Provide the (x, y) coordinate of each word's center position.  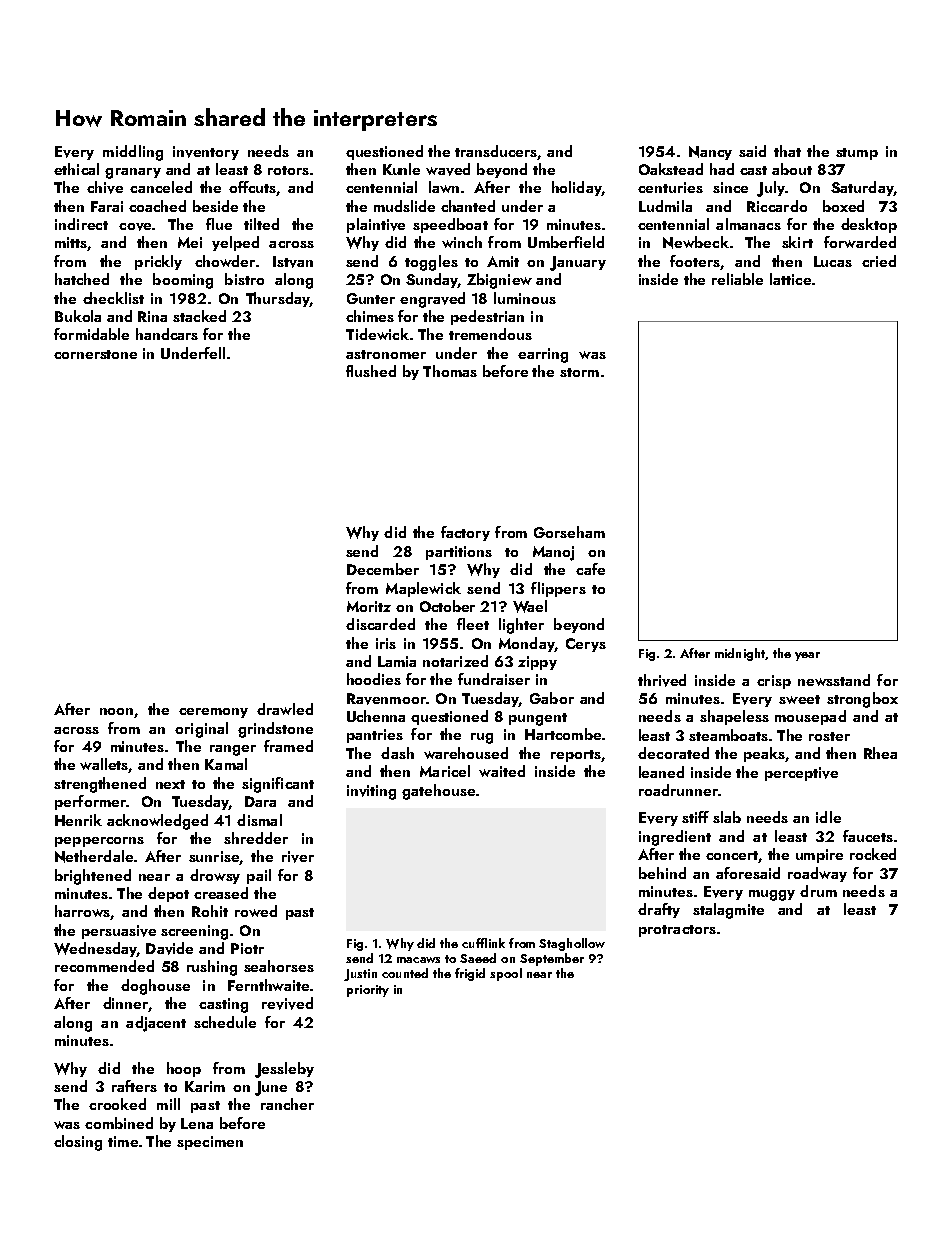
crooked (117, 1104)
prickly (158, 262)
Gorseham (569, 532)
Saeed (478, 958)
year (807, 656)
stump (857, 154)
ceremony (213, 713)
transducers (496, 151)
